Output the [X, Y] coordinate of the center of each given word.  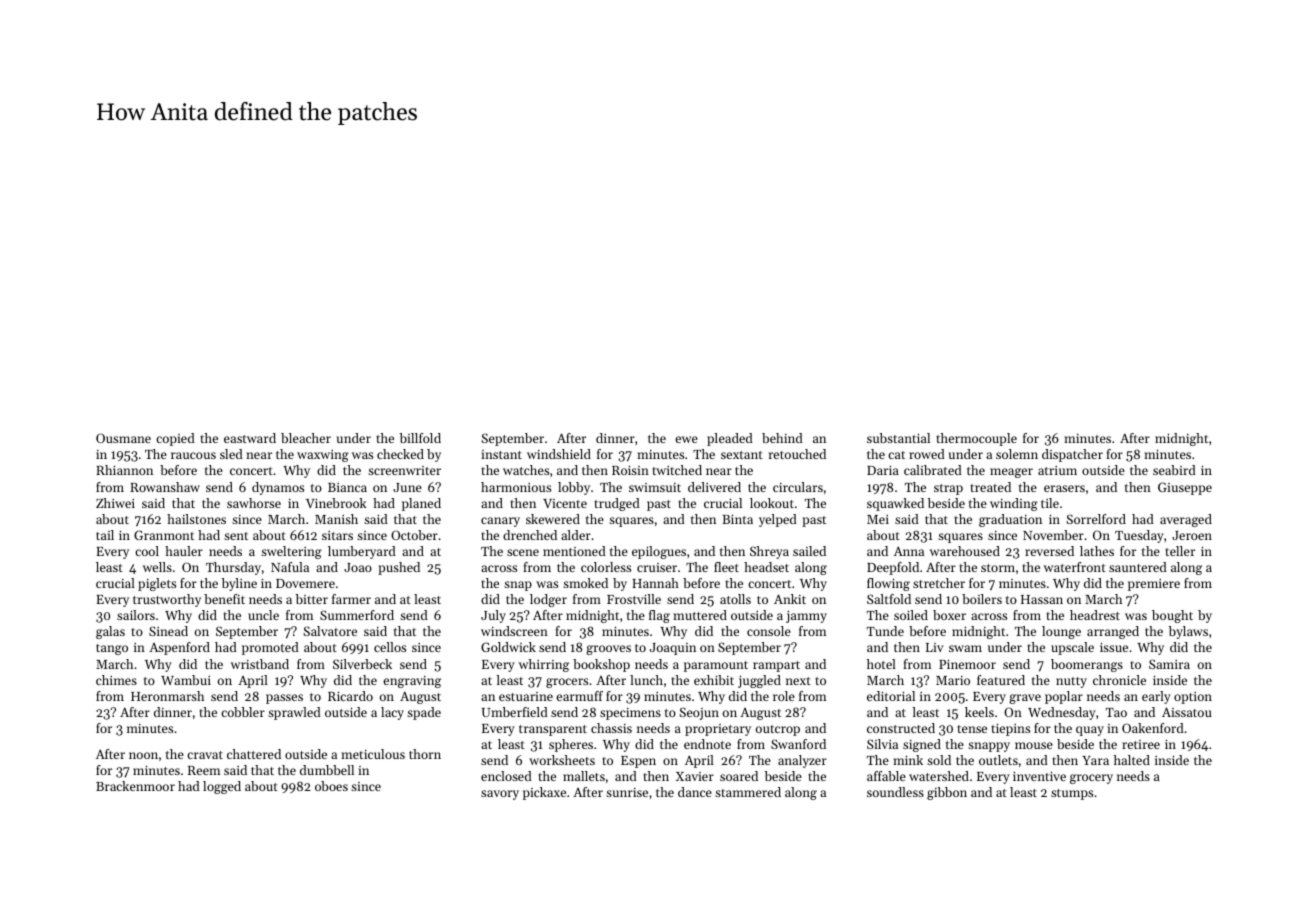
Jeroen [1192, 535]
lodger [548, 600]
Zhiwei [115, 503]
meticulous [373, 754]
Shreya [769, 552]
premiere [1154, 585]
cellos [390, 647]
